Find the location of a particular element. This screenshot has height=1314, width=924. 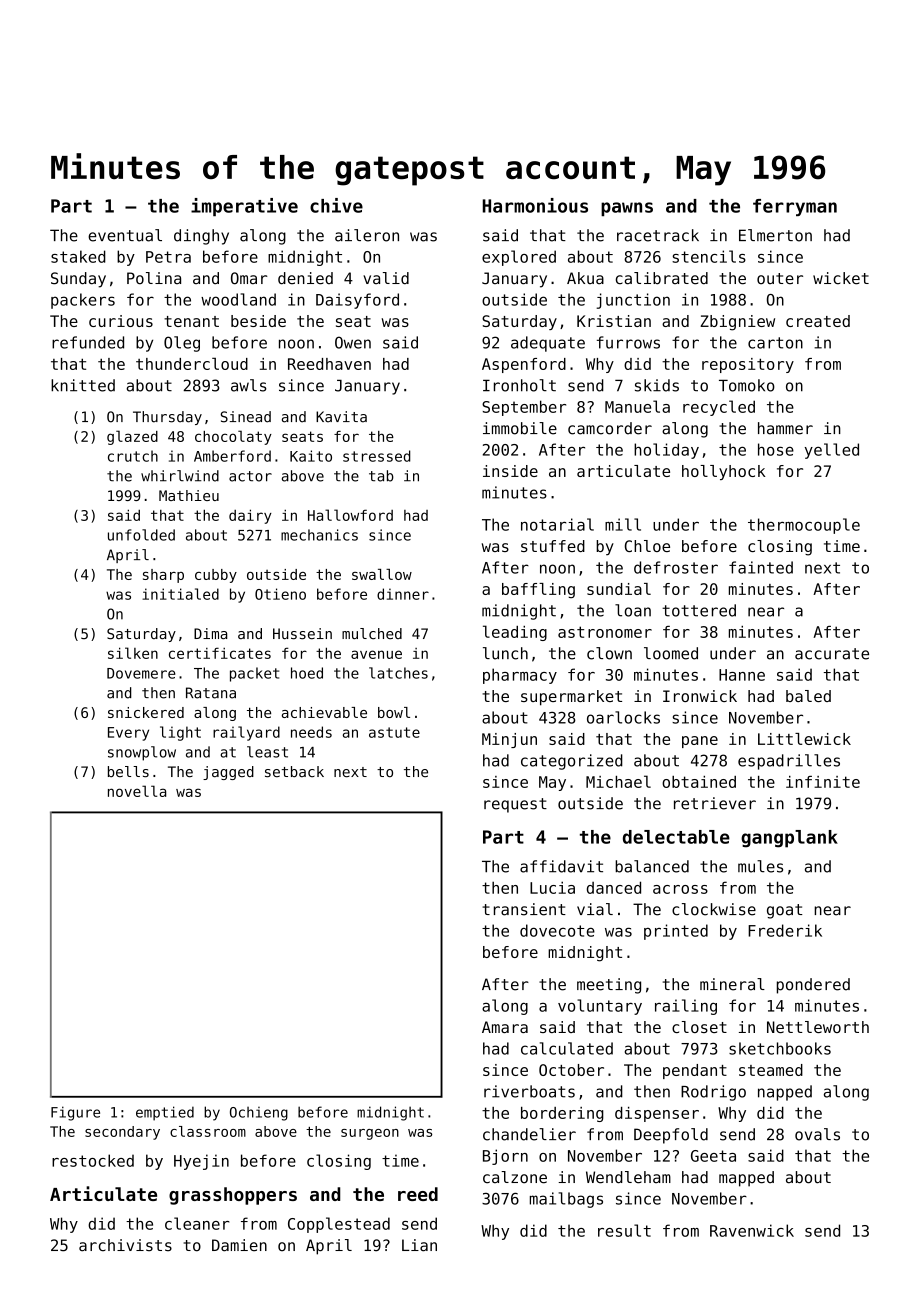

Lian is located at coordinates (419, 1245).
